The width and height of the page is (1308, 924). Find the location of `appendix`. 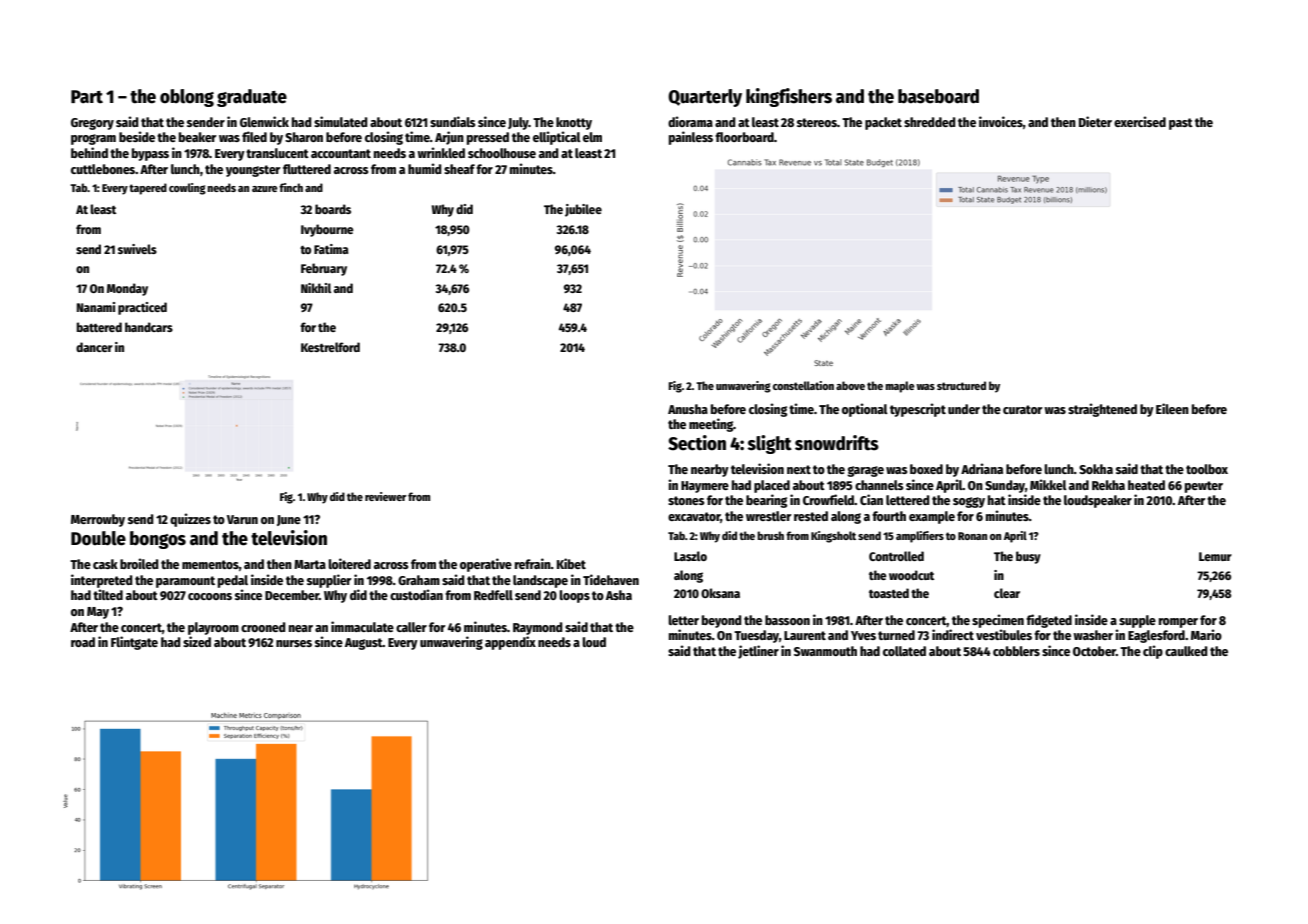

appendix is located at coordinates (510, 643).
